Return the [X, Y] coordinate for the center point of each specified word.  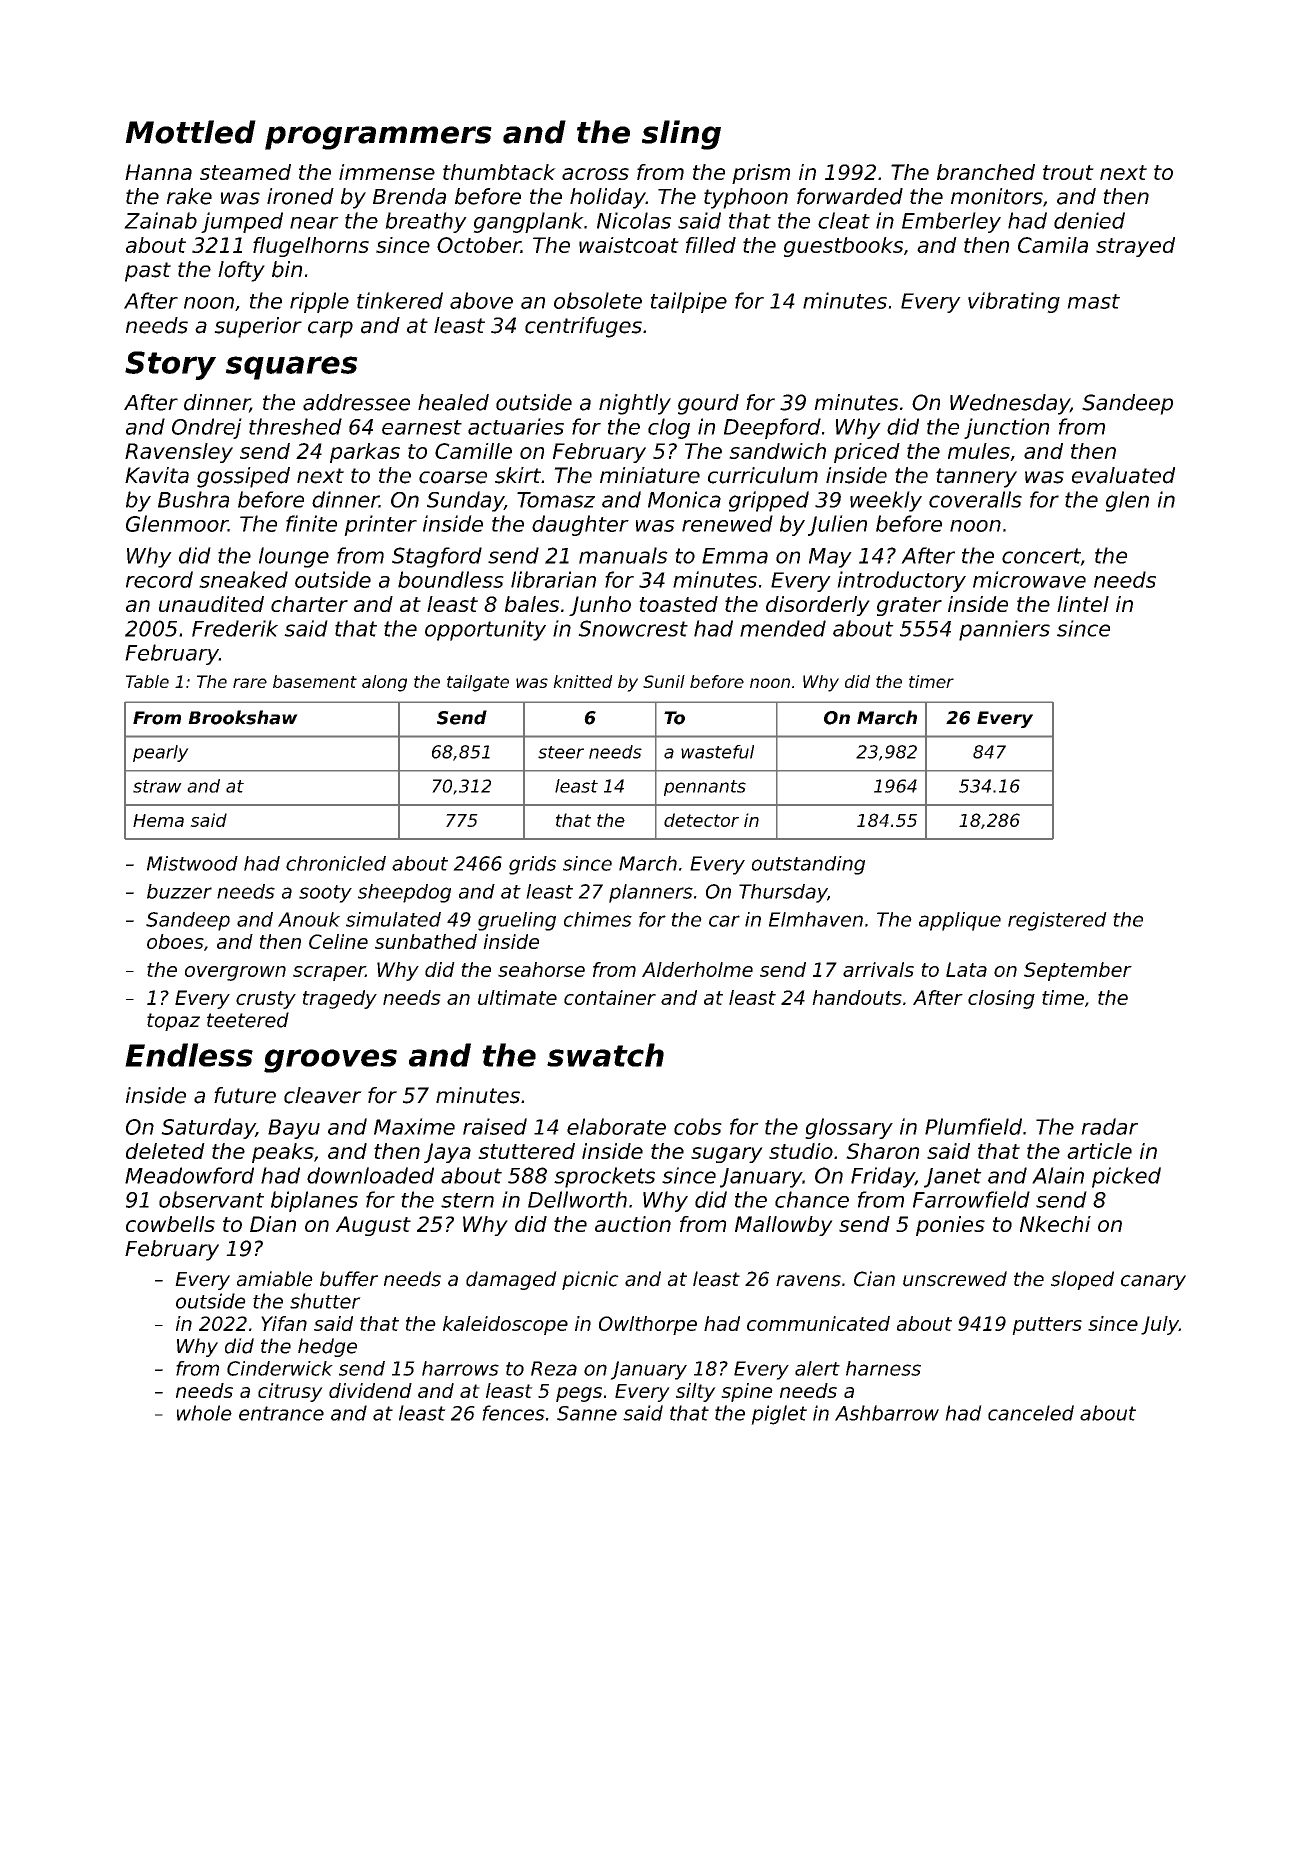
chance [812, 1199]
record [159, 579]
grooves [330, 1061]
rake [189, 196]
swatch [605, 1055]
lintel [1083, 604]
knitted [583, 681]
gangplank [528, 222]
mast [1093, 301]
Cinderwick [280, 1368]
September [1078, 971]
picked [1126, 1177]
